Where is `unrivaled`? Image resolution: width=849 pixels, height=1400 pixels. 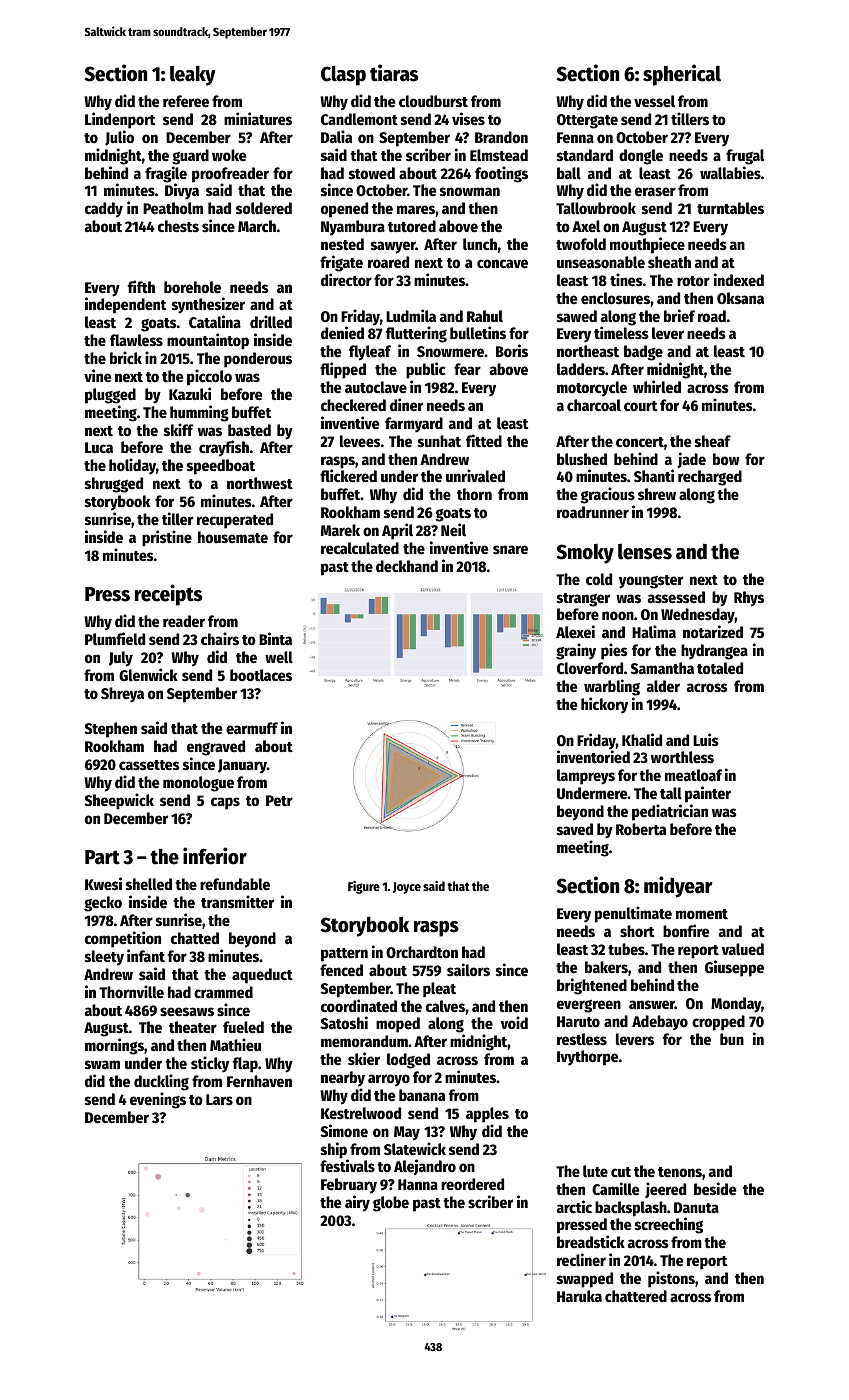
unrivaled is located at coordinates (475, 475).
